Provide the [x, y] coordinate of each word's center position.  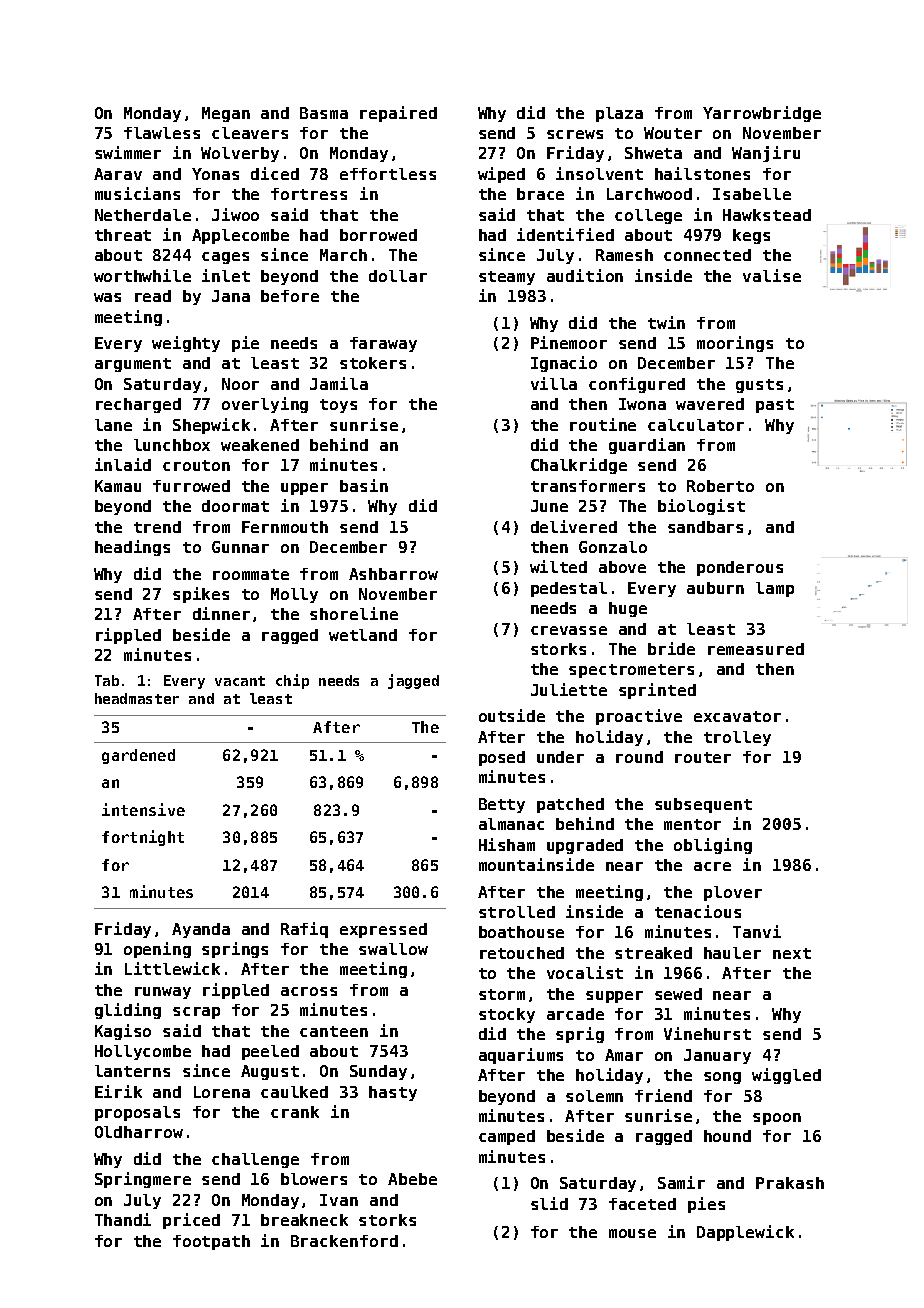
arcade [575, 1014]
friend [663, 1095]
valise [772, 275]
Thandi [123, 1219]
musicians [137, 193]
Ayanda [201, 930]
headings [132, 548]
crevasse [569, 630]
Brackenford [344, 1241]
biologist [701, 507]
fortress [309, 194]
